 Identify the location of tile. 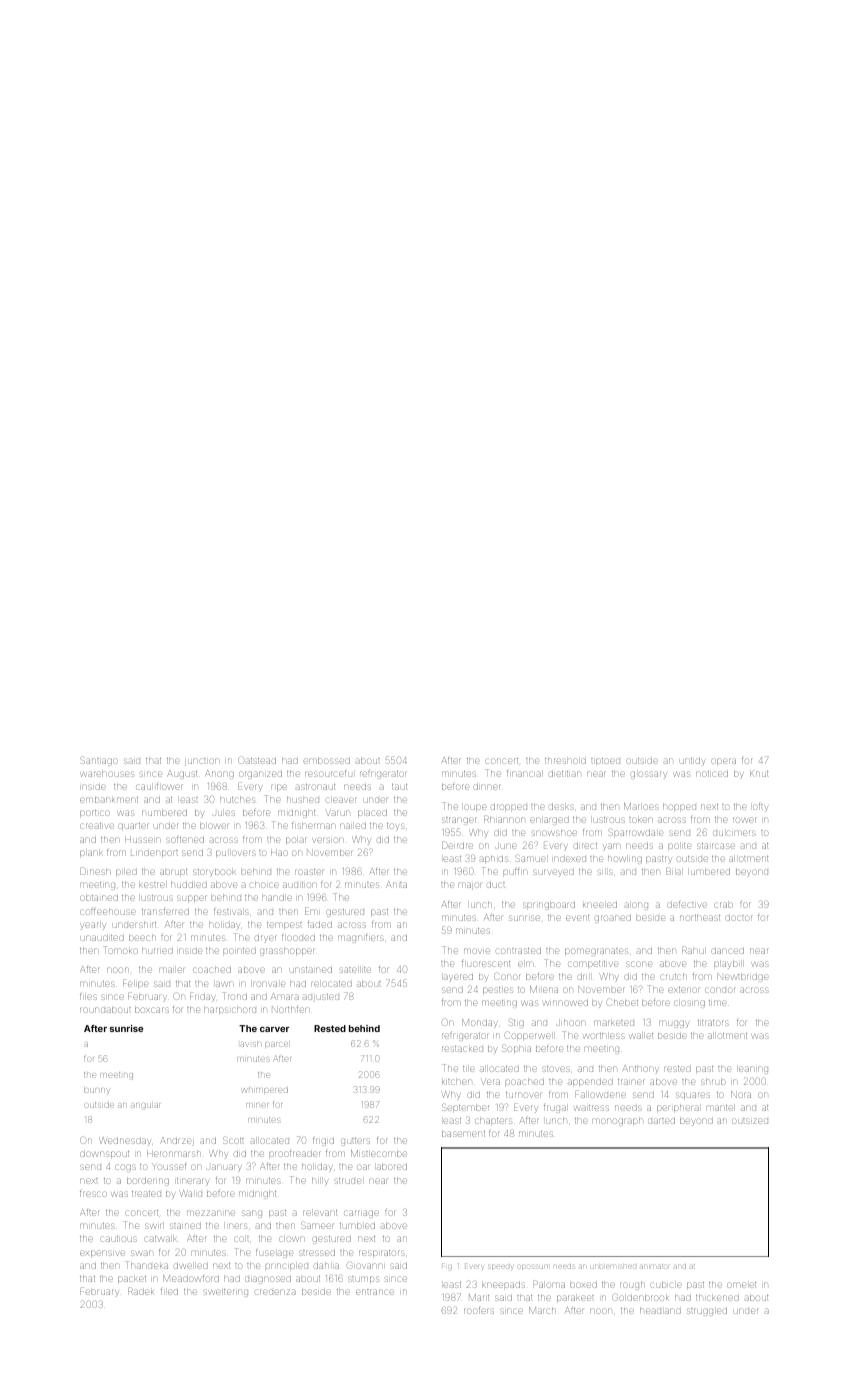
(468, 1069).
